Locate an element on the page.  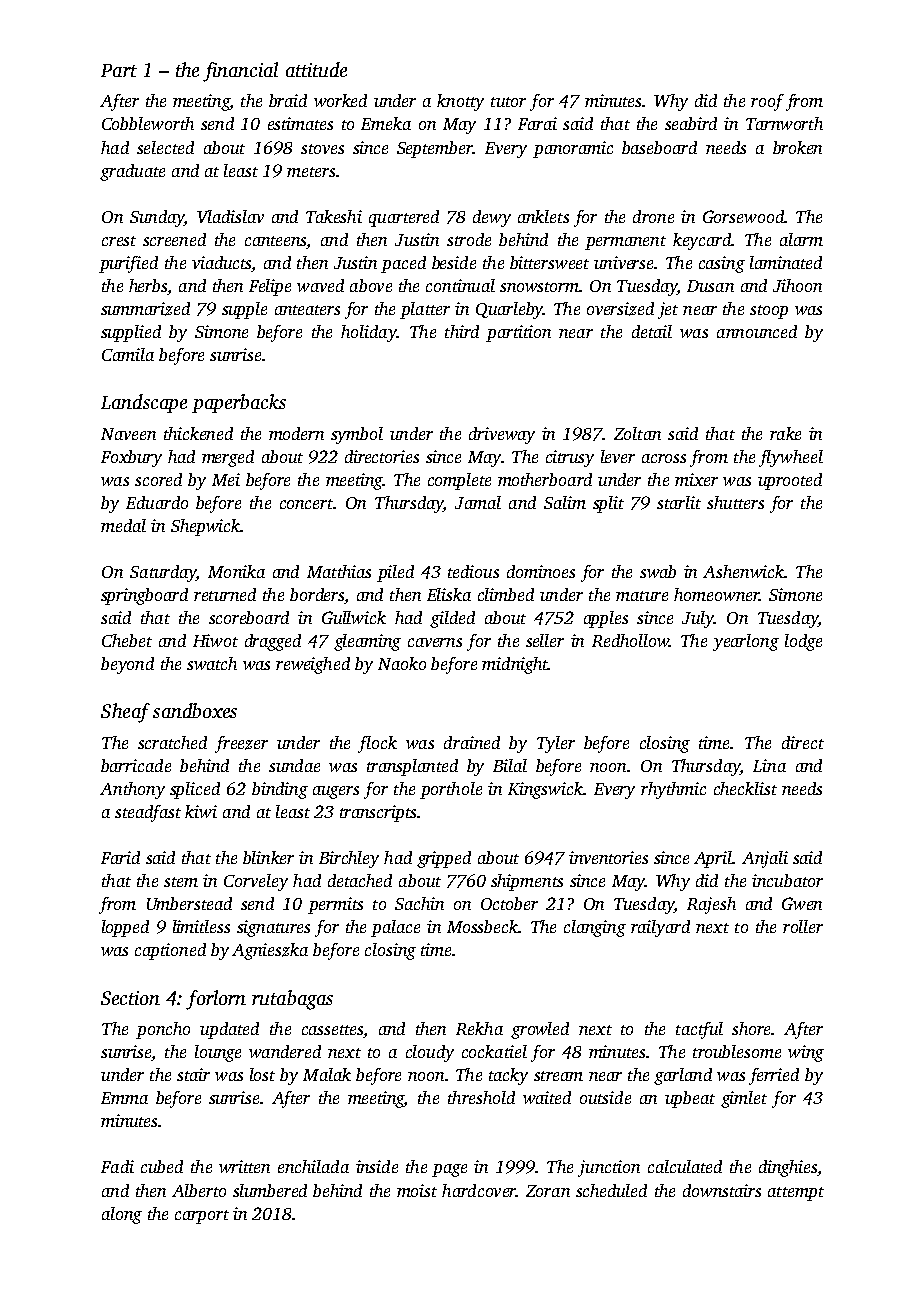
attitude is located at coordinates (316, 69).
